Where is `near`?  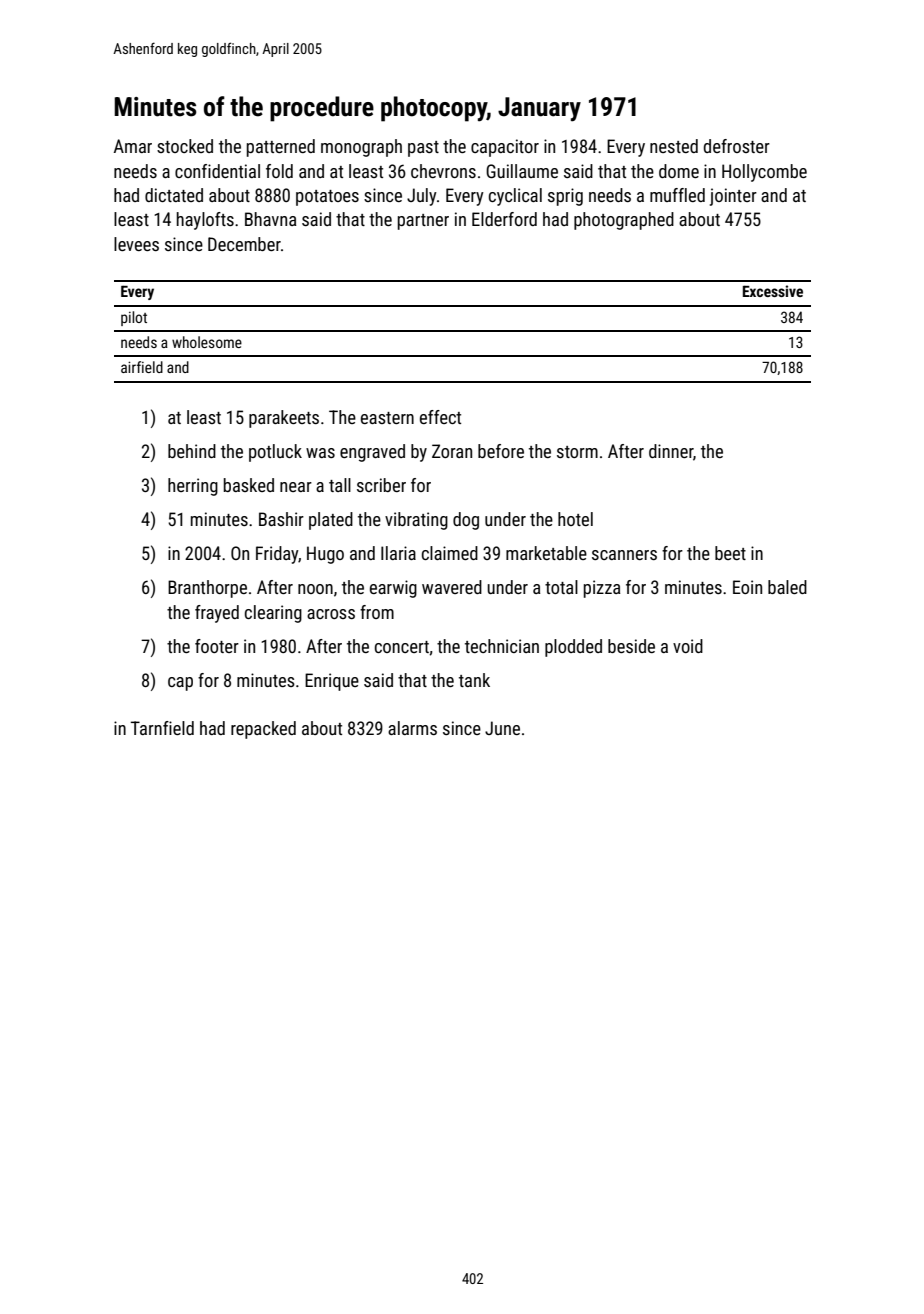
near is located at coordinates (296, 487).
